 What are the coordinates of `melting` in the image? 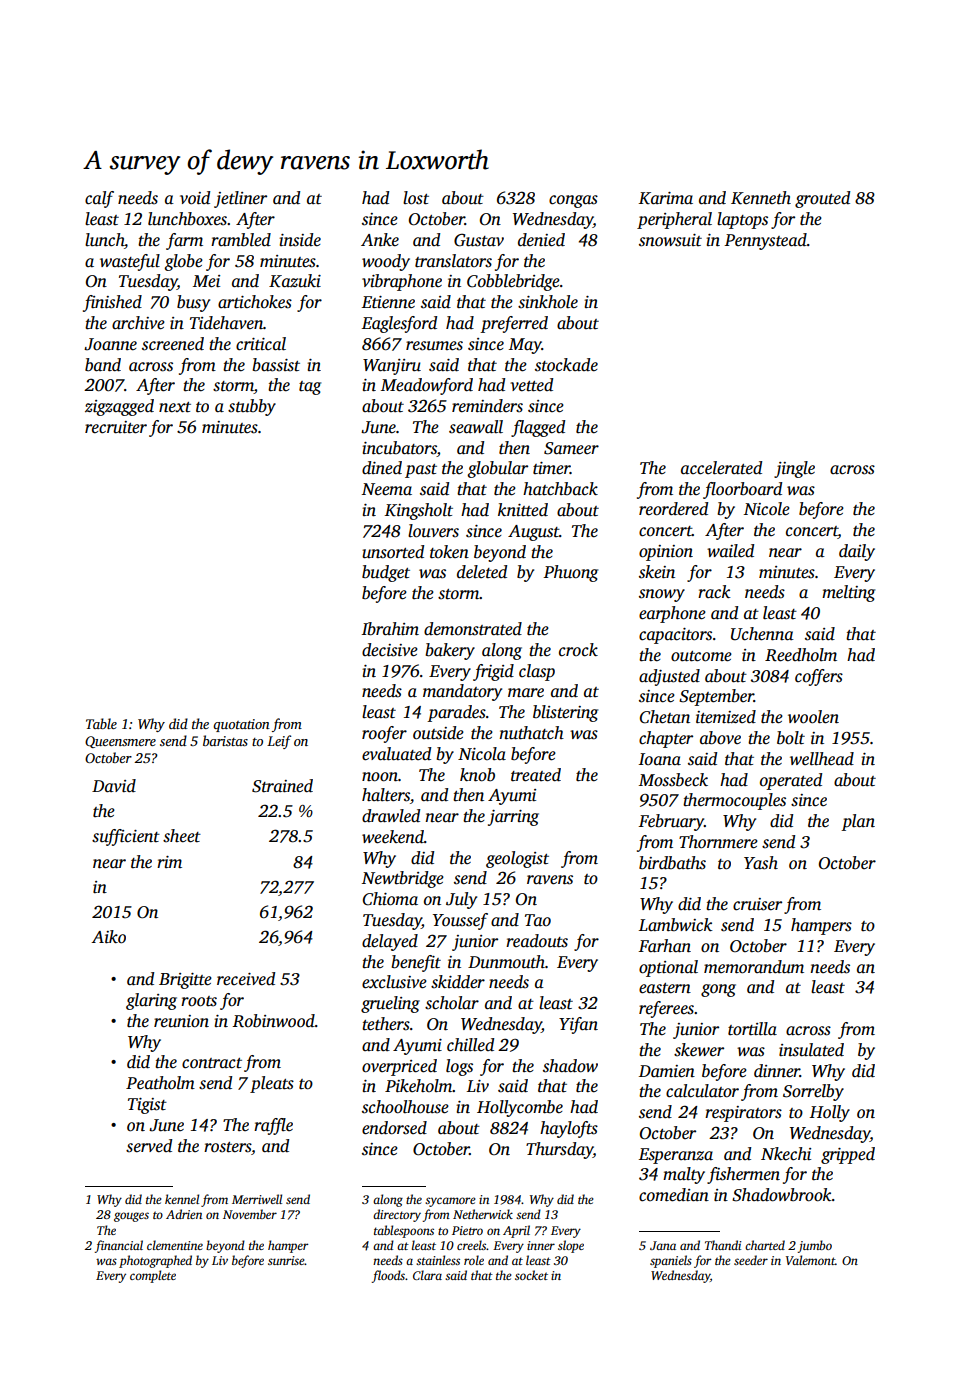 It's located at (848, 593).
